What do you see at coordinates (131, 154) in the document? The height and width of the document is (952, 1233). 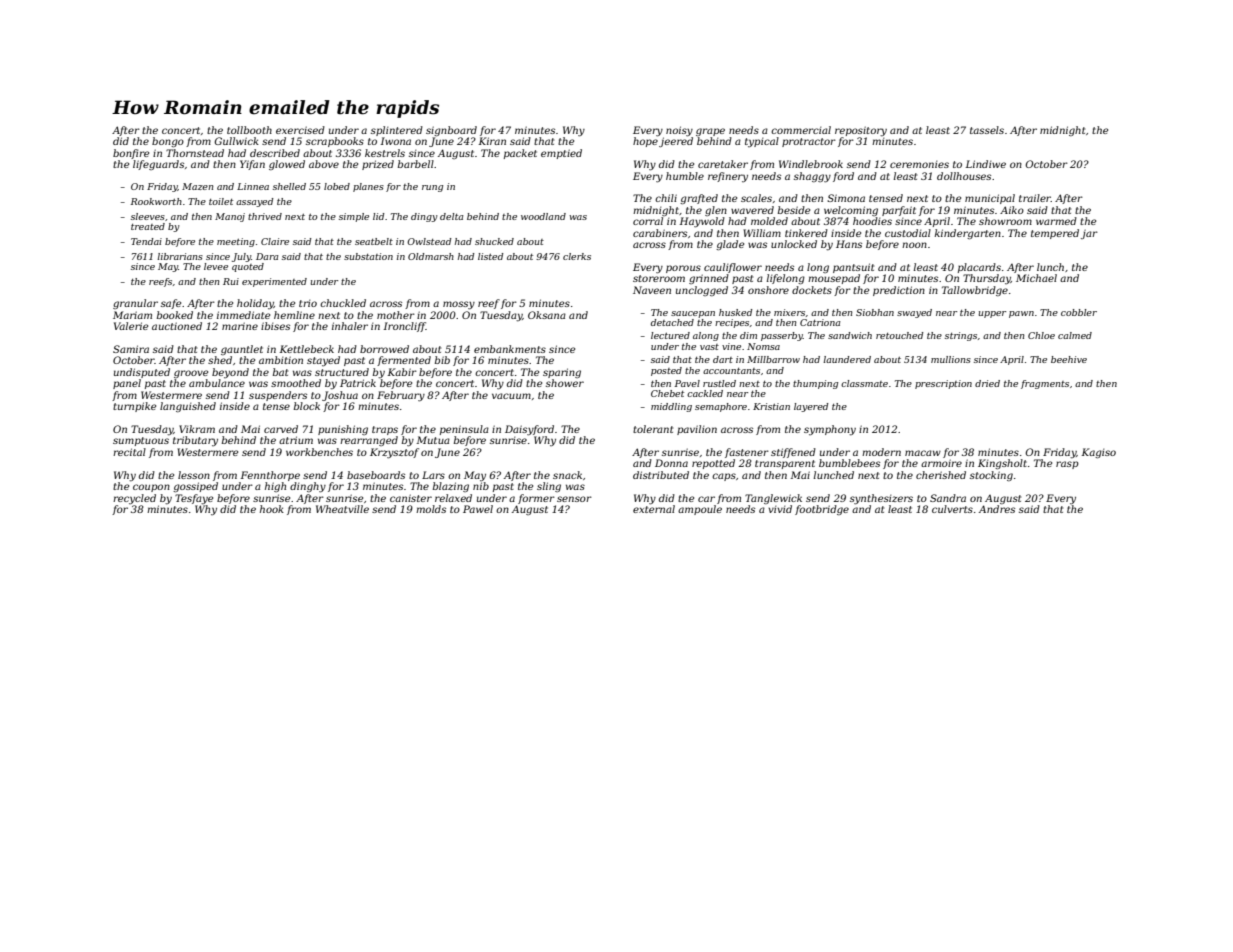 I see `bonfire` at bounding box center [131, 154].
